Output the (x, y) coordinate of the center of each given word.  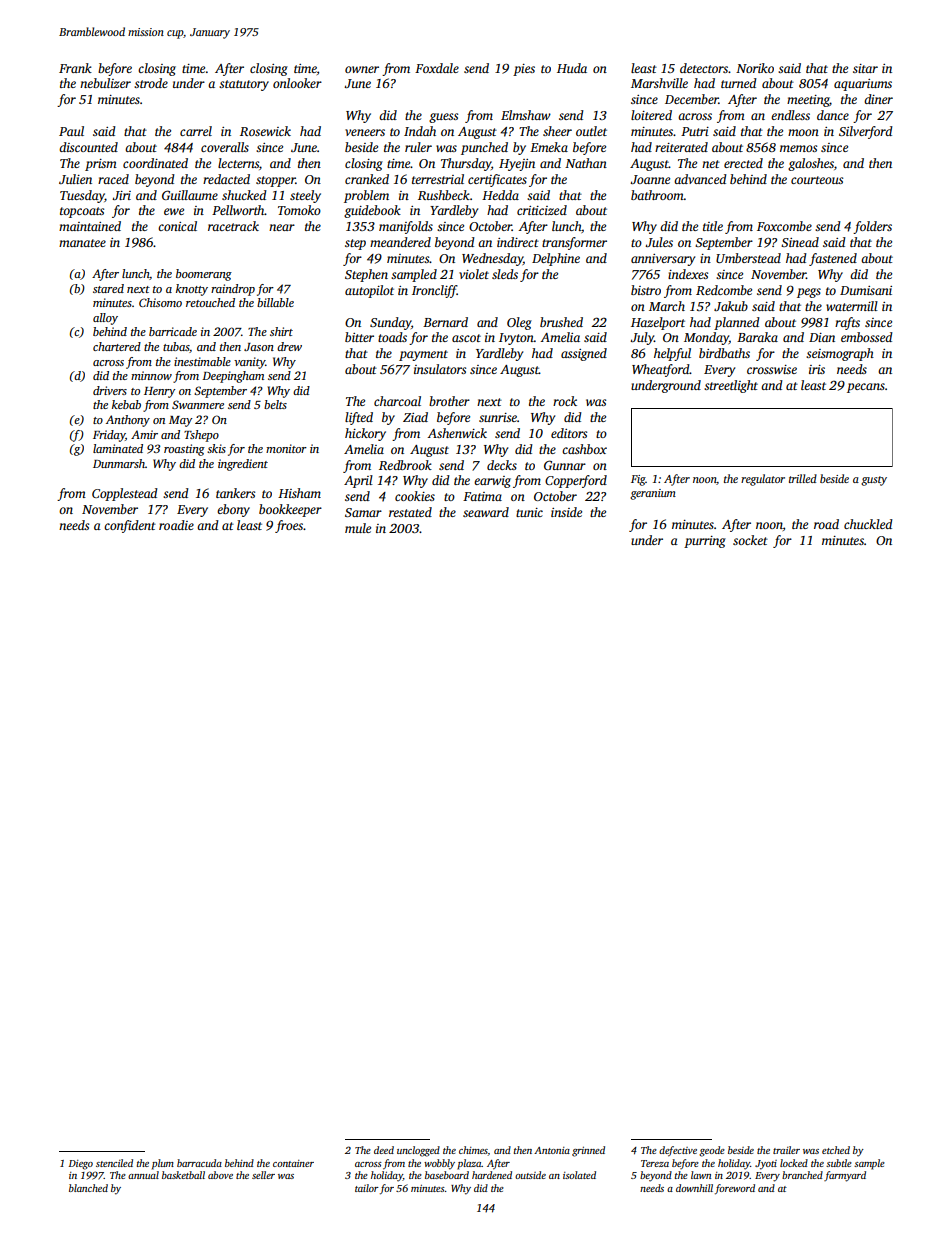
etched (836, 1150)
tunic (529, 512)
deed (384, 1150)
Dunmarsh (119, 463)
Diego (81, 1165)
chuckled (868, 524)
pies (524, 70)
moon (803, 132)
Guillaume (190, 195)
